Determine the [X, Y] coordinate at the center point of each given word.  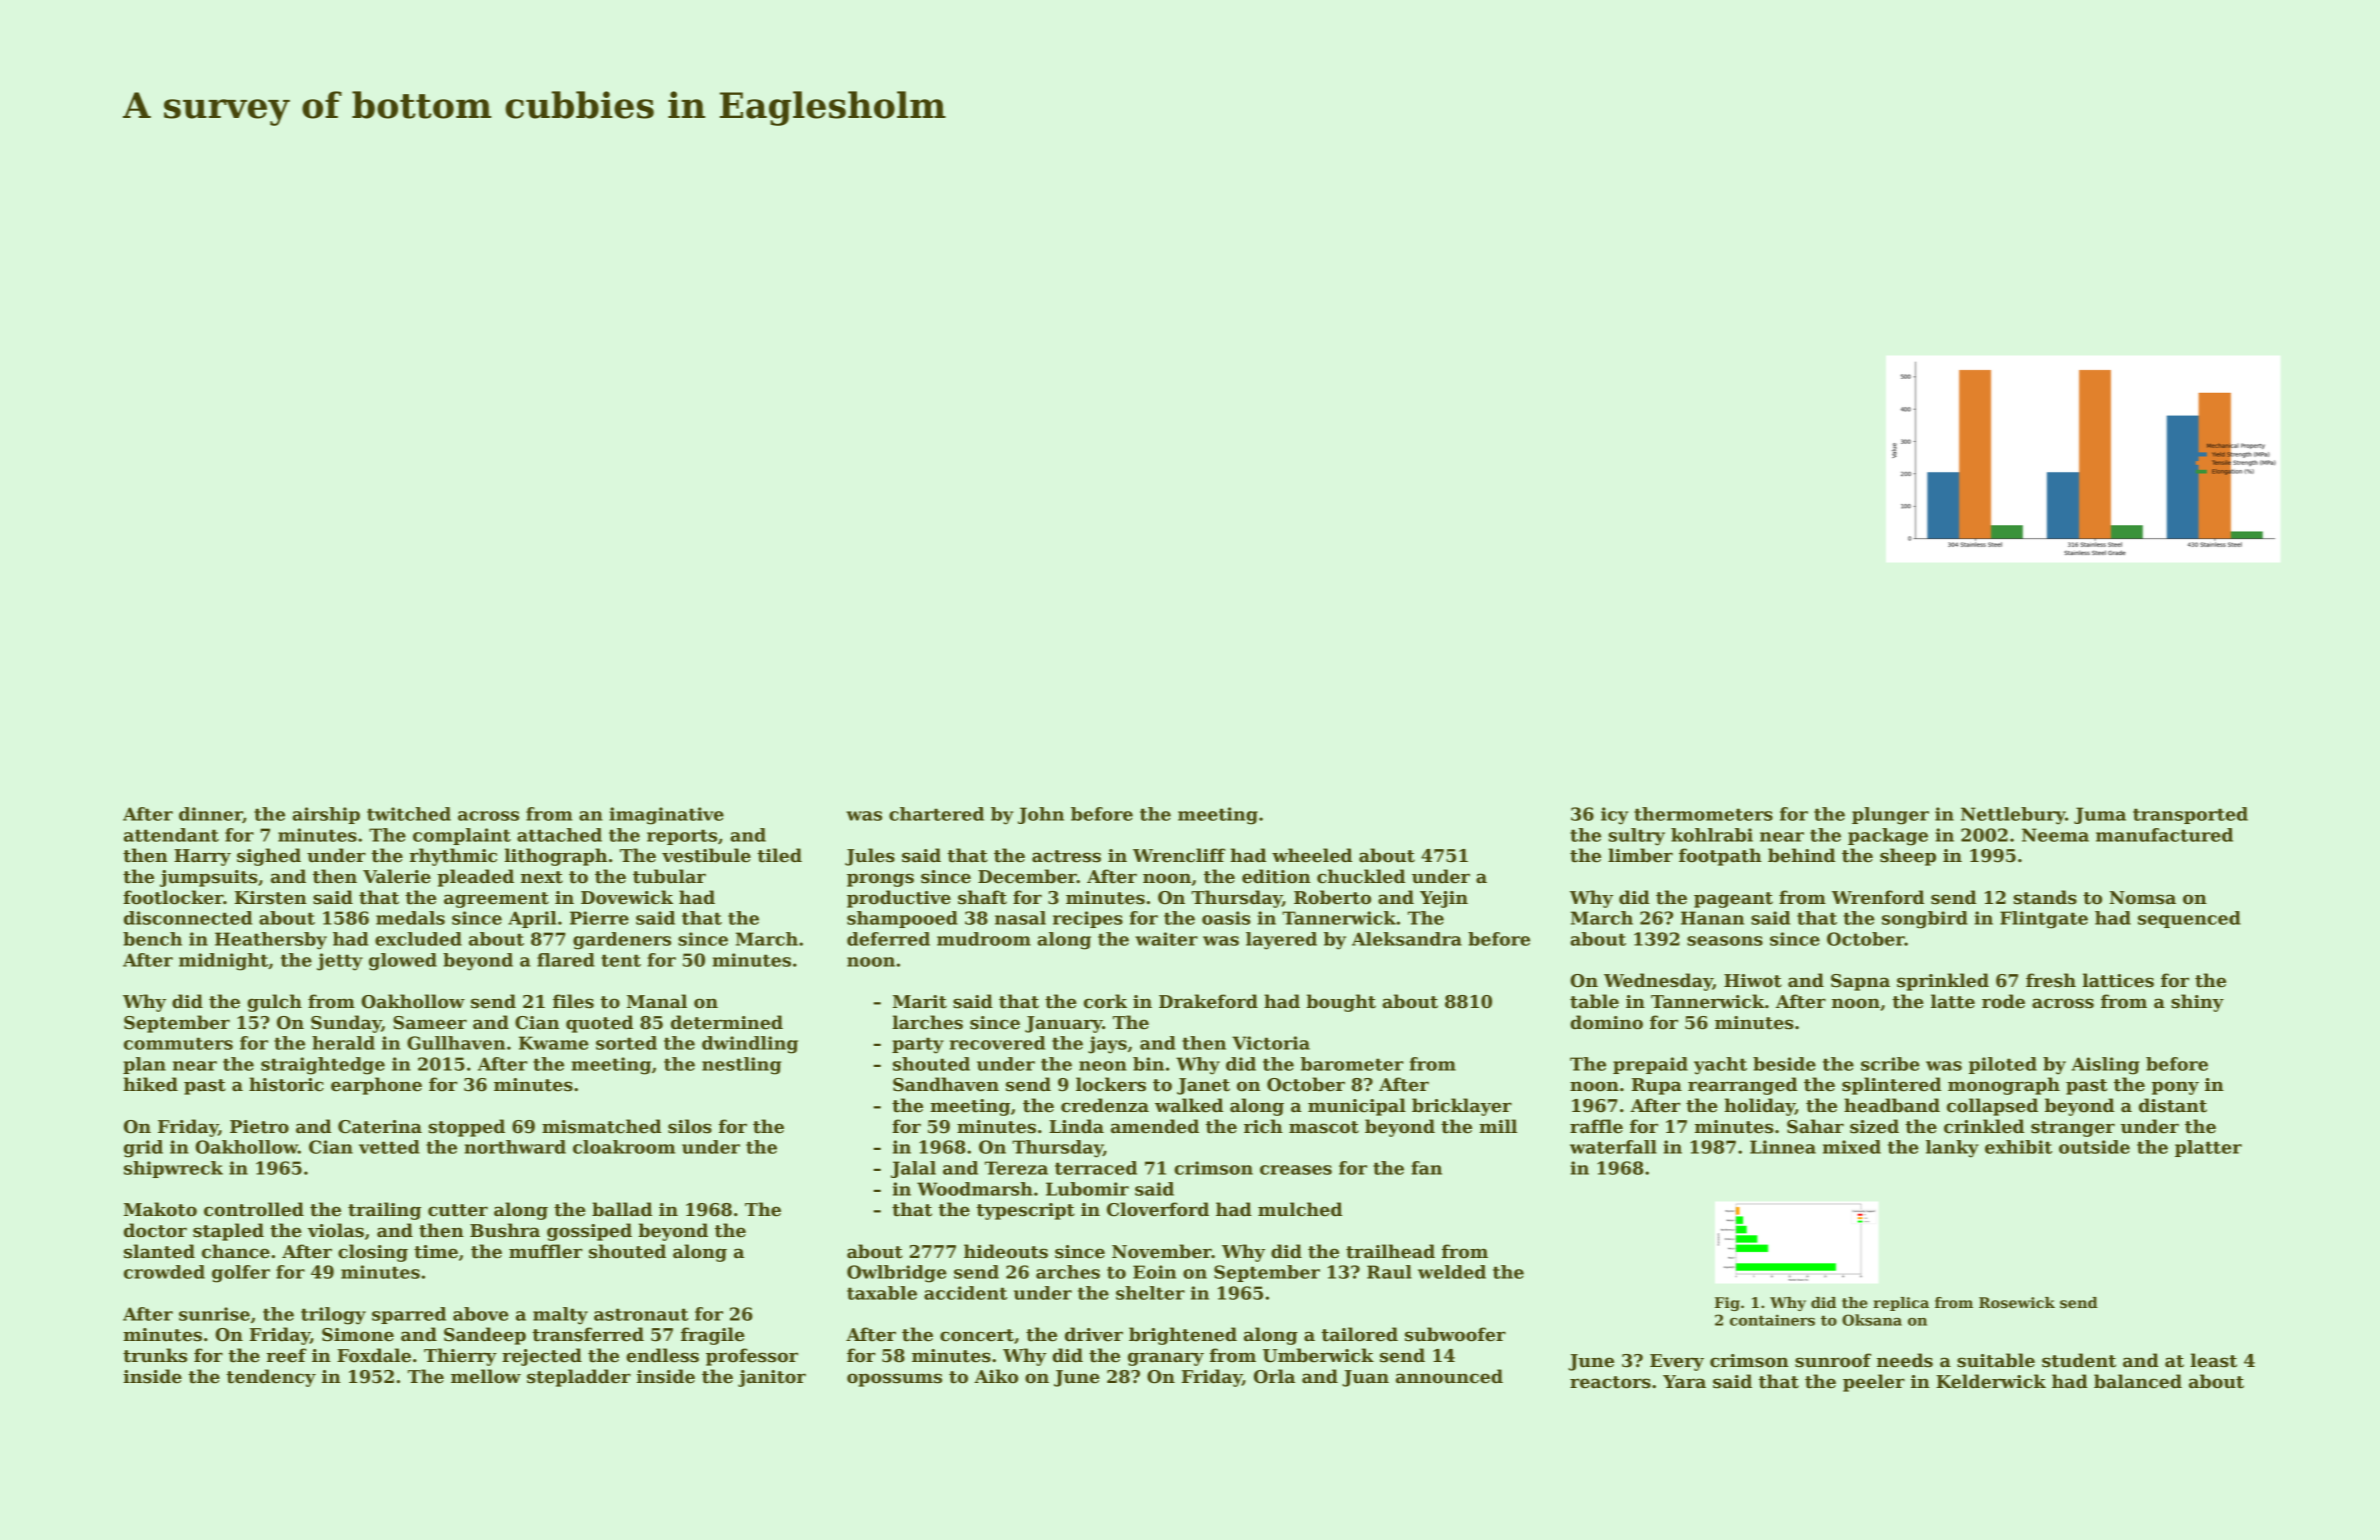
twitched [409, 814]
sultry [1637, 837]
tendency [271, 1378]
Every [1677, 1362]
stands [2045, 897]
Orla [1274, 1376]
